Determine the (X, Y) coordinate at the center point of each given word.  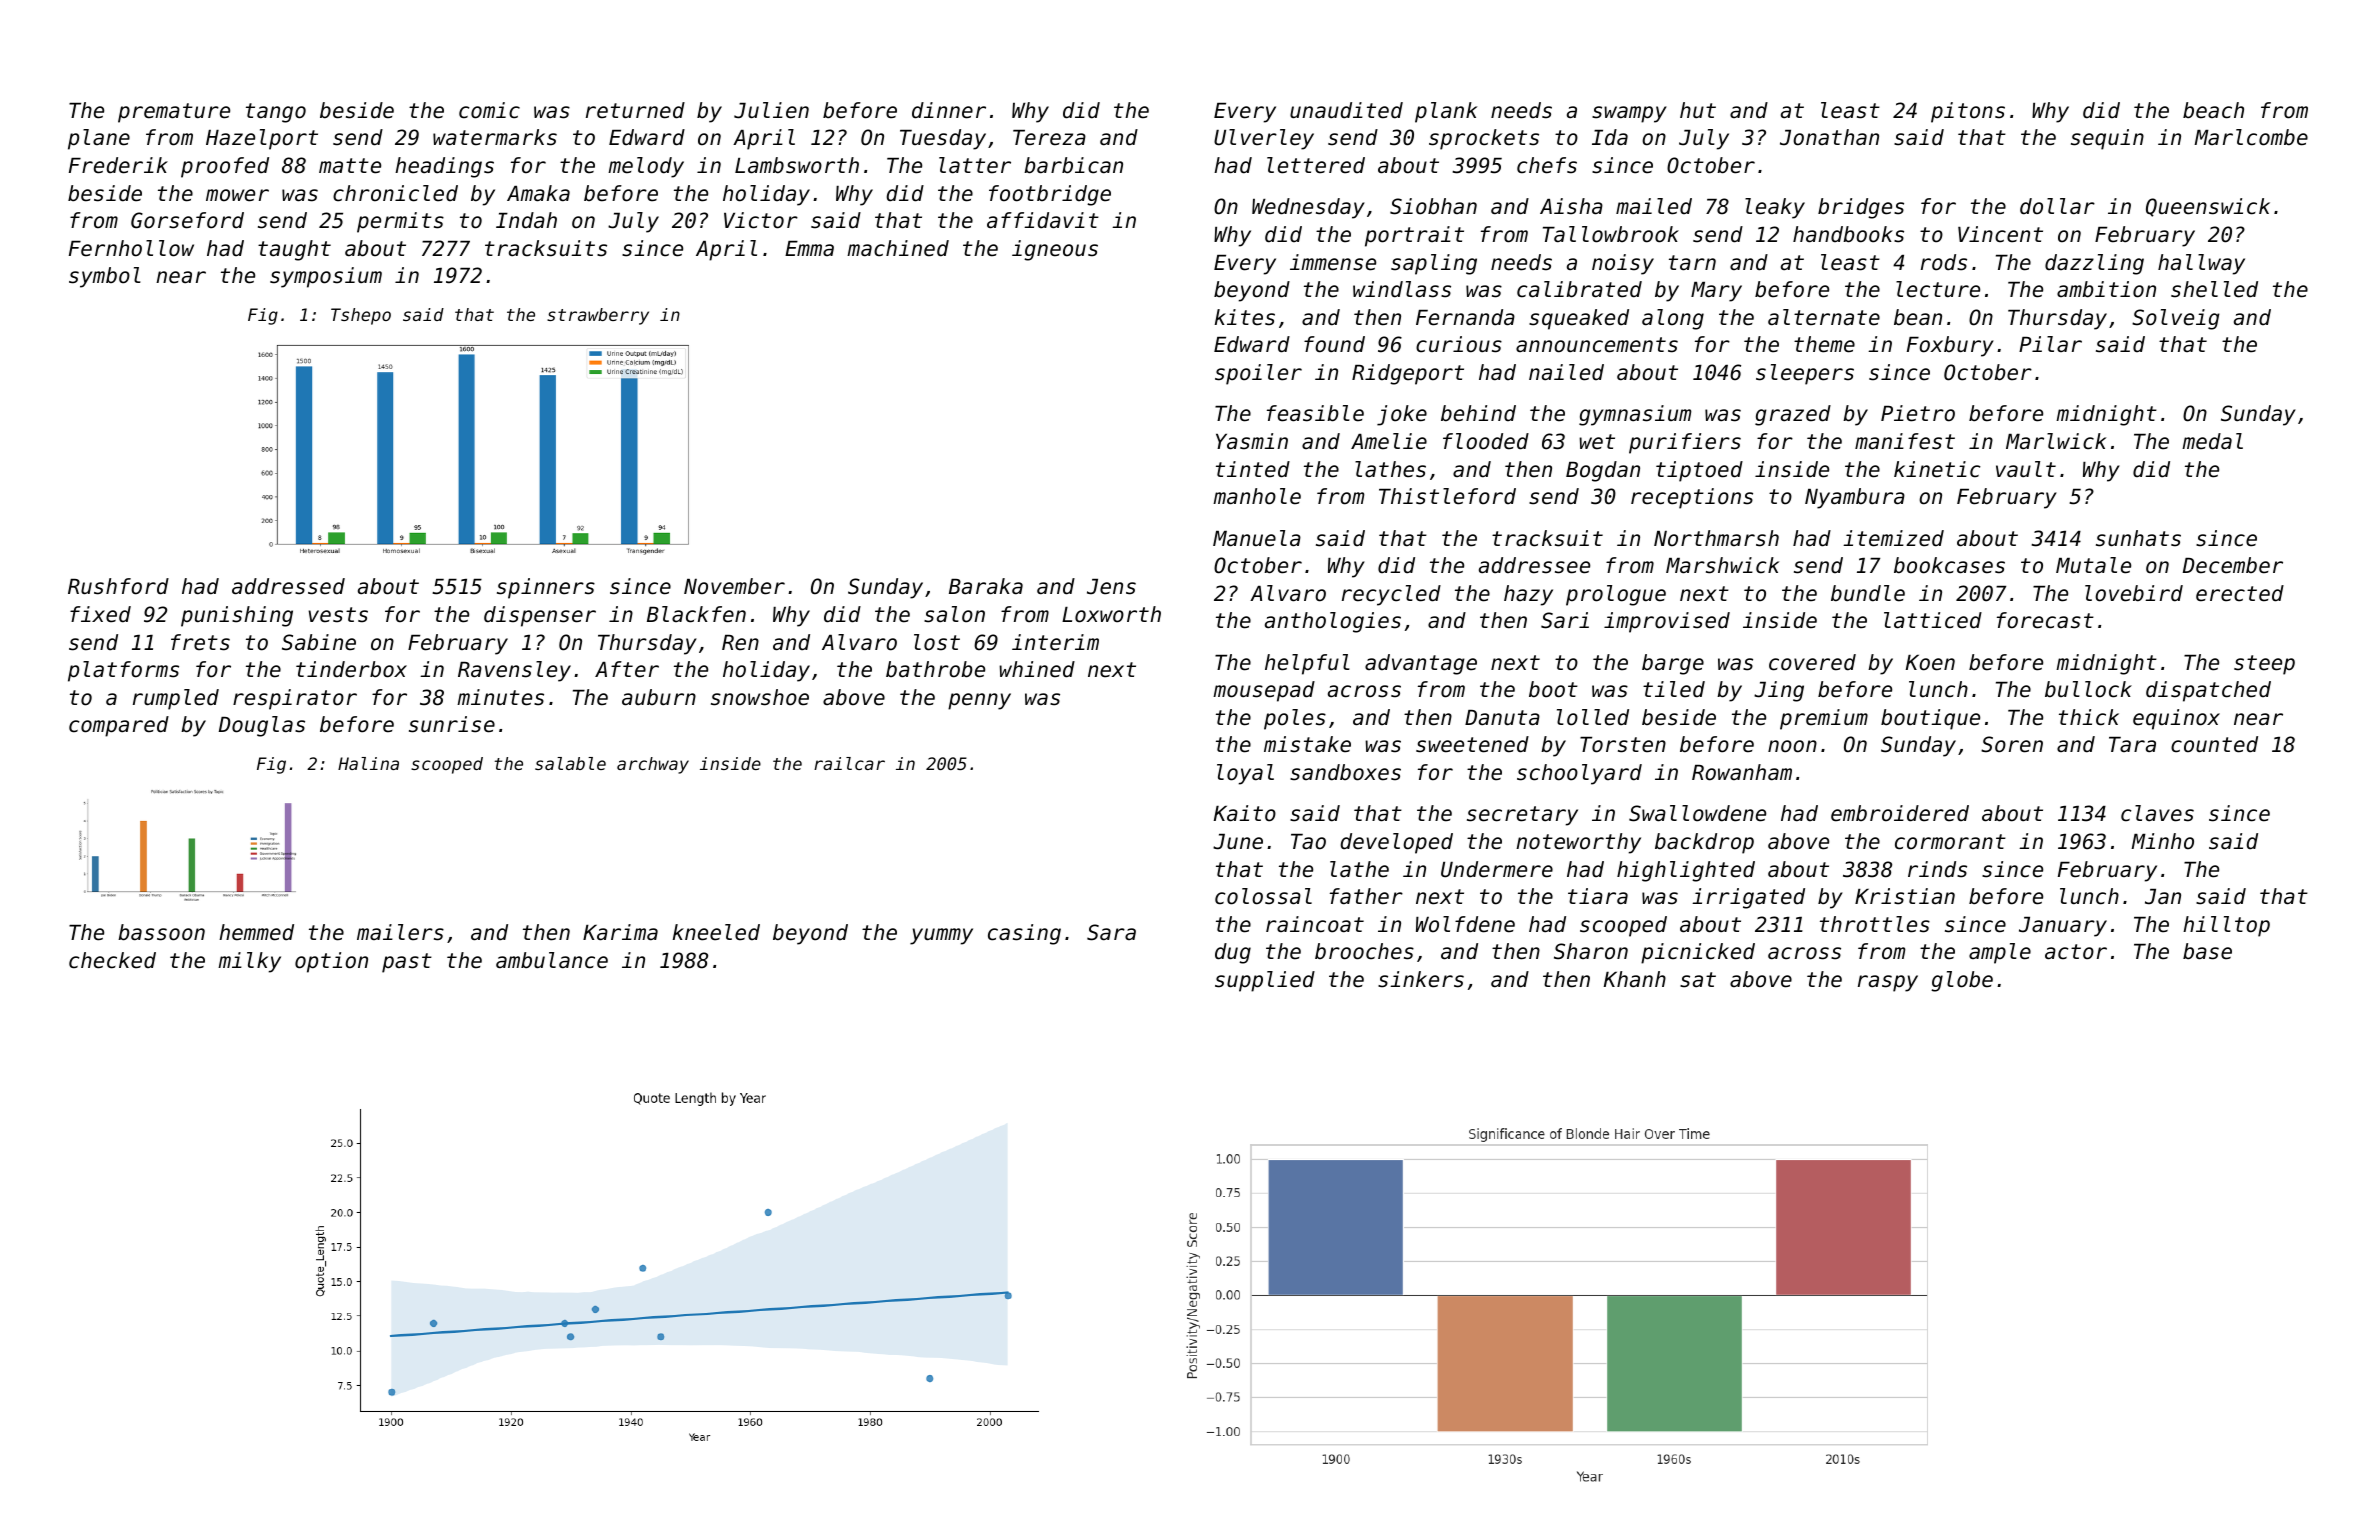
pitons (1968, 112)
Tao (1308, 842)
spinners (546, 588)
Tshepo (361, 316)
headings (444, 167)
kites (1245, 317)
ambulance (552, 960)
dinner (949, 110)
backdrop (1704, 843)
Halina (368, 763)
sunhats (2138, 538)
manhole (1257, 496)
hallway (2201, 264)
